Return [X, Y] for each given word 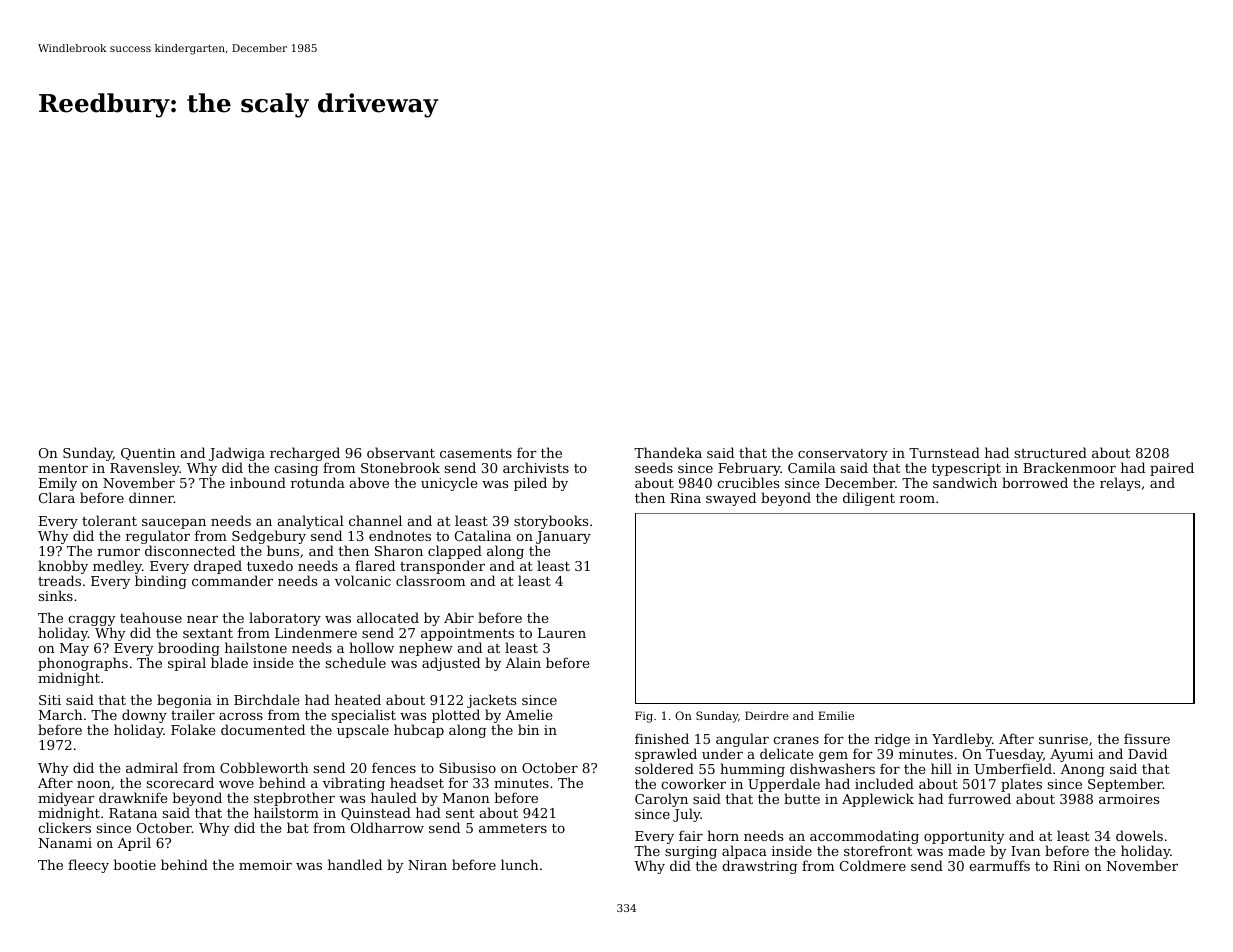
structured [1051, 452]
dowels [1139, 835]
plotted [456, 717]
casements [476, 453]
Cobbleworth [264, 767]
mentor [63, 468]
